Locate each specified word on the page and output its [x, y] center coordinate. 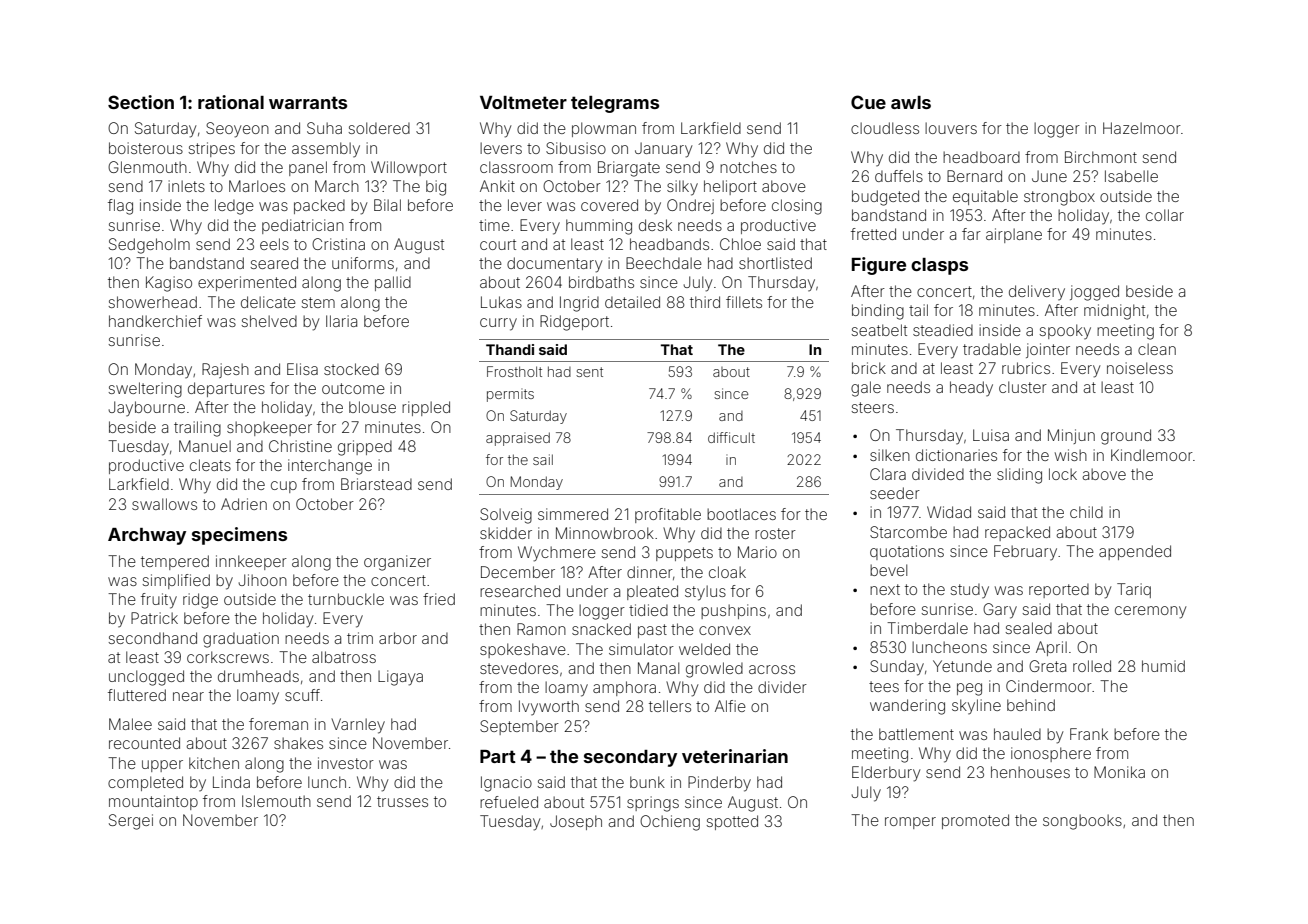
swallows [164, 504]
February [1025, 552]
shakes [298, 743]
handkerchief [155, 321]
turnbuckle [346, 599]
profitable [668, 515]
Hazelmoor [1142, 128]
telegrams [615, 104]
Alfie [730, 706]
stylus [705, 593]
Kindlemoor [1152, 455]
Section [141, 102]
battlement [916, 734]
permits [510, 395]
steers [873, 407]
